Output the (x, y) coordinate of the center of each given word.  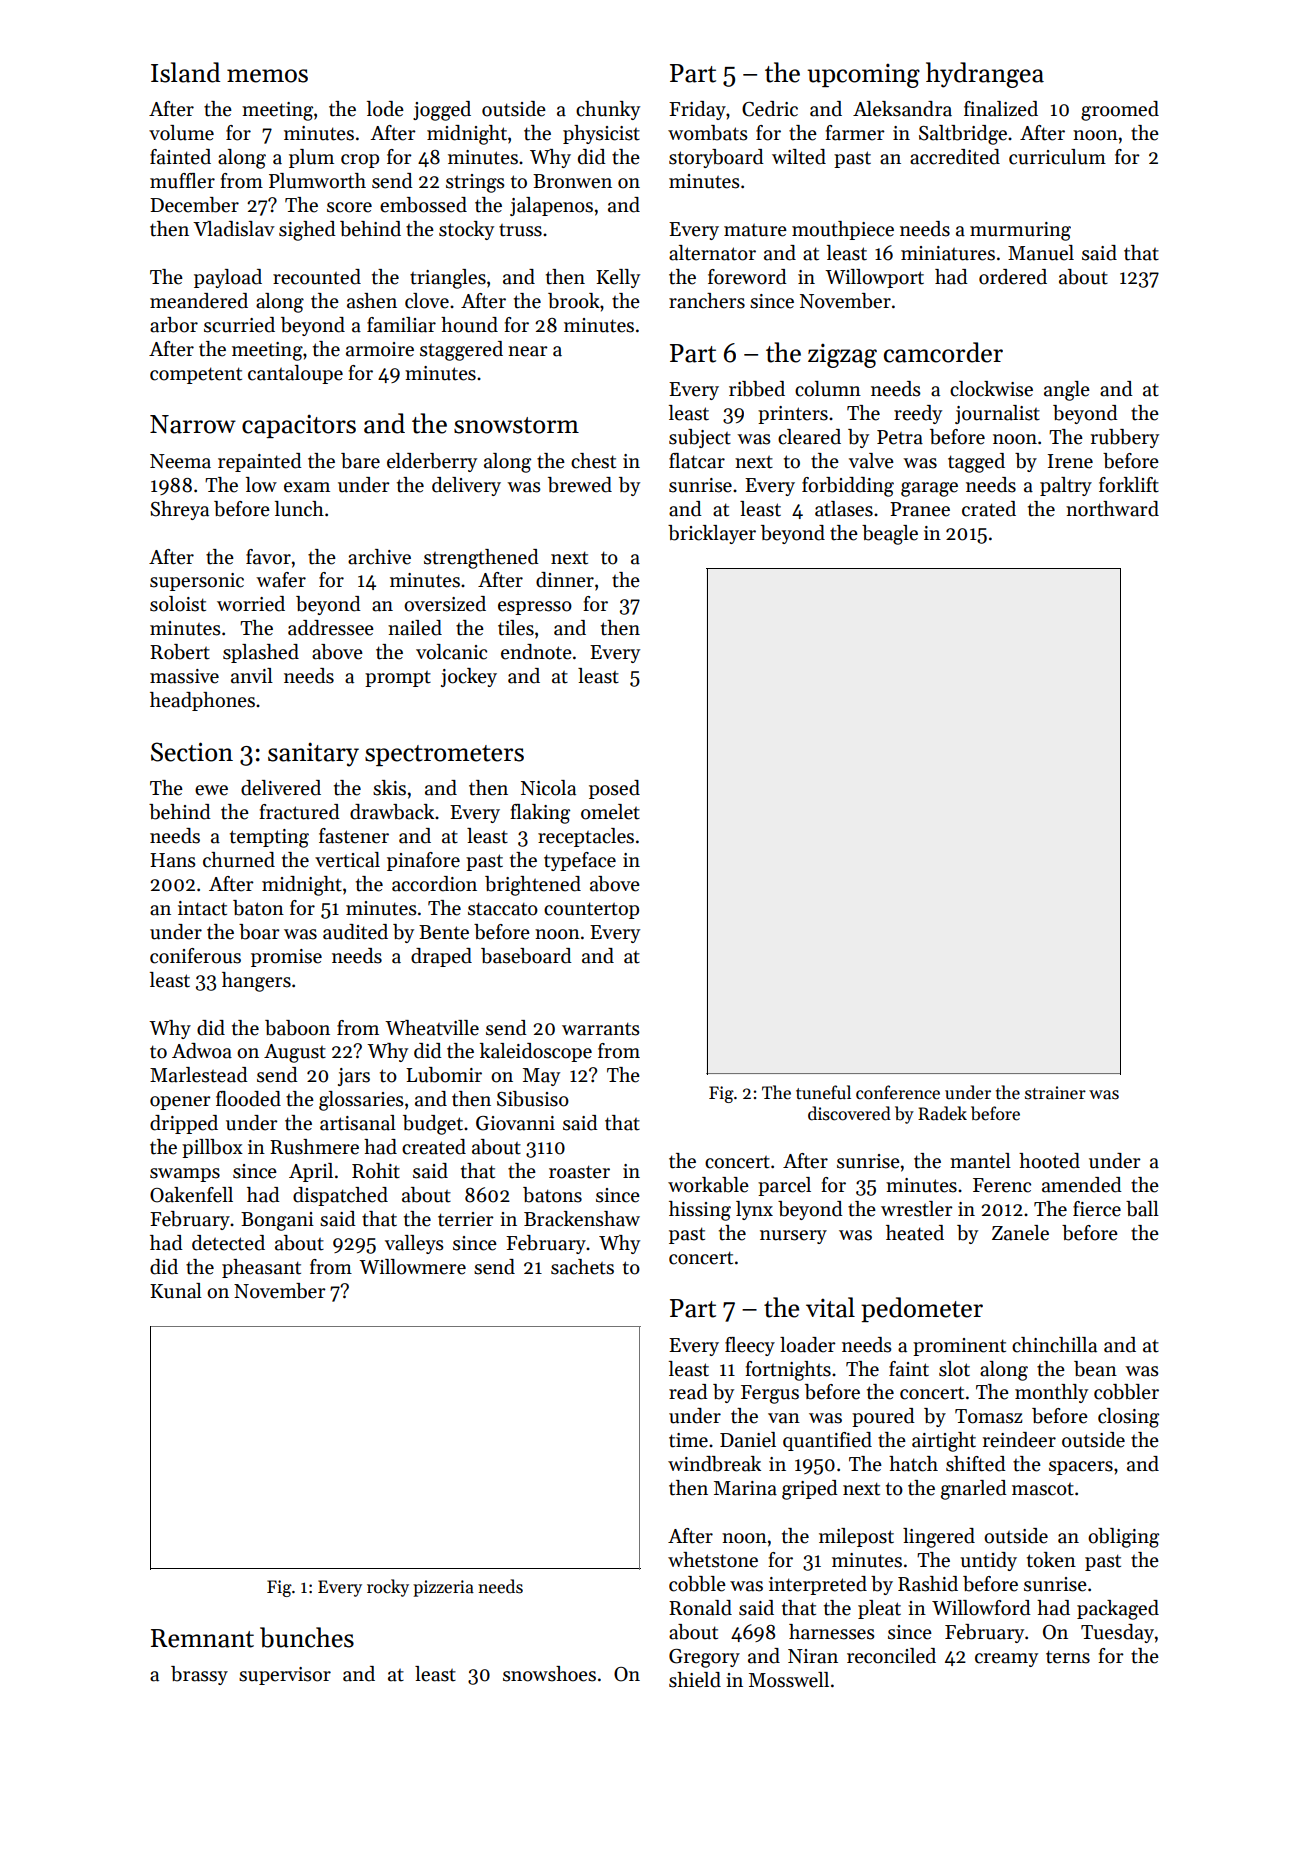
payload (228, 278)
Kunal (176, 1291)
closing (1128, 1418)
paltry (1066, 486)
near (528, 351)
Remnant (202, 1638)
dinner (565, 580)
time (688, 1440)
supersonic (197, 582)
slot (954, 1369)
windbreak (714, 1464)
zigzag (842, 355)
